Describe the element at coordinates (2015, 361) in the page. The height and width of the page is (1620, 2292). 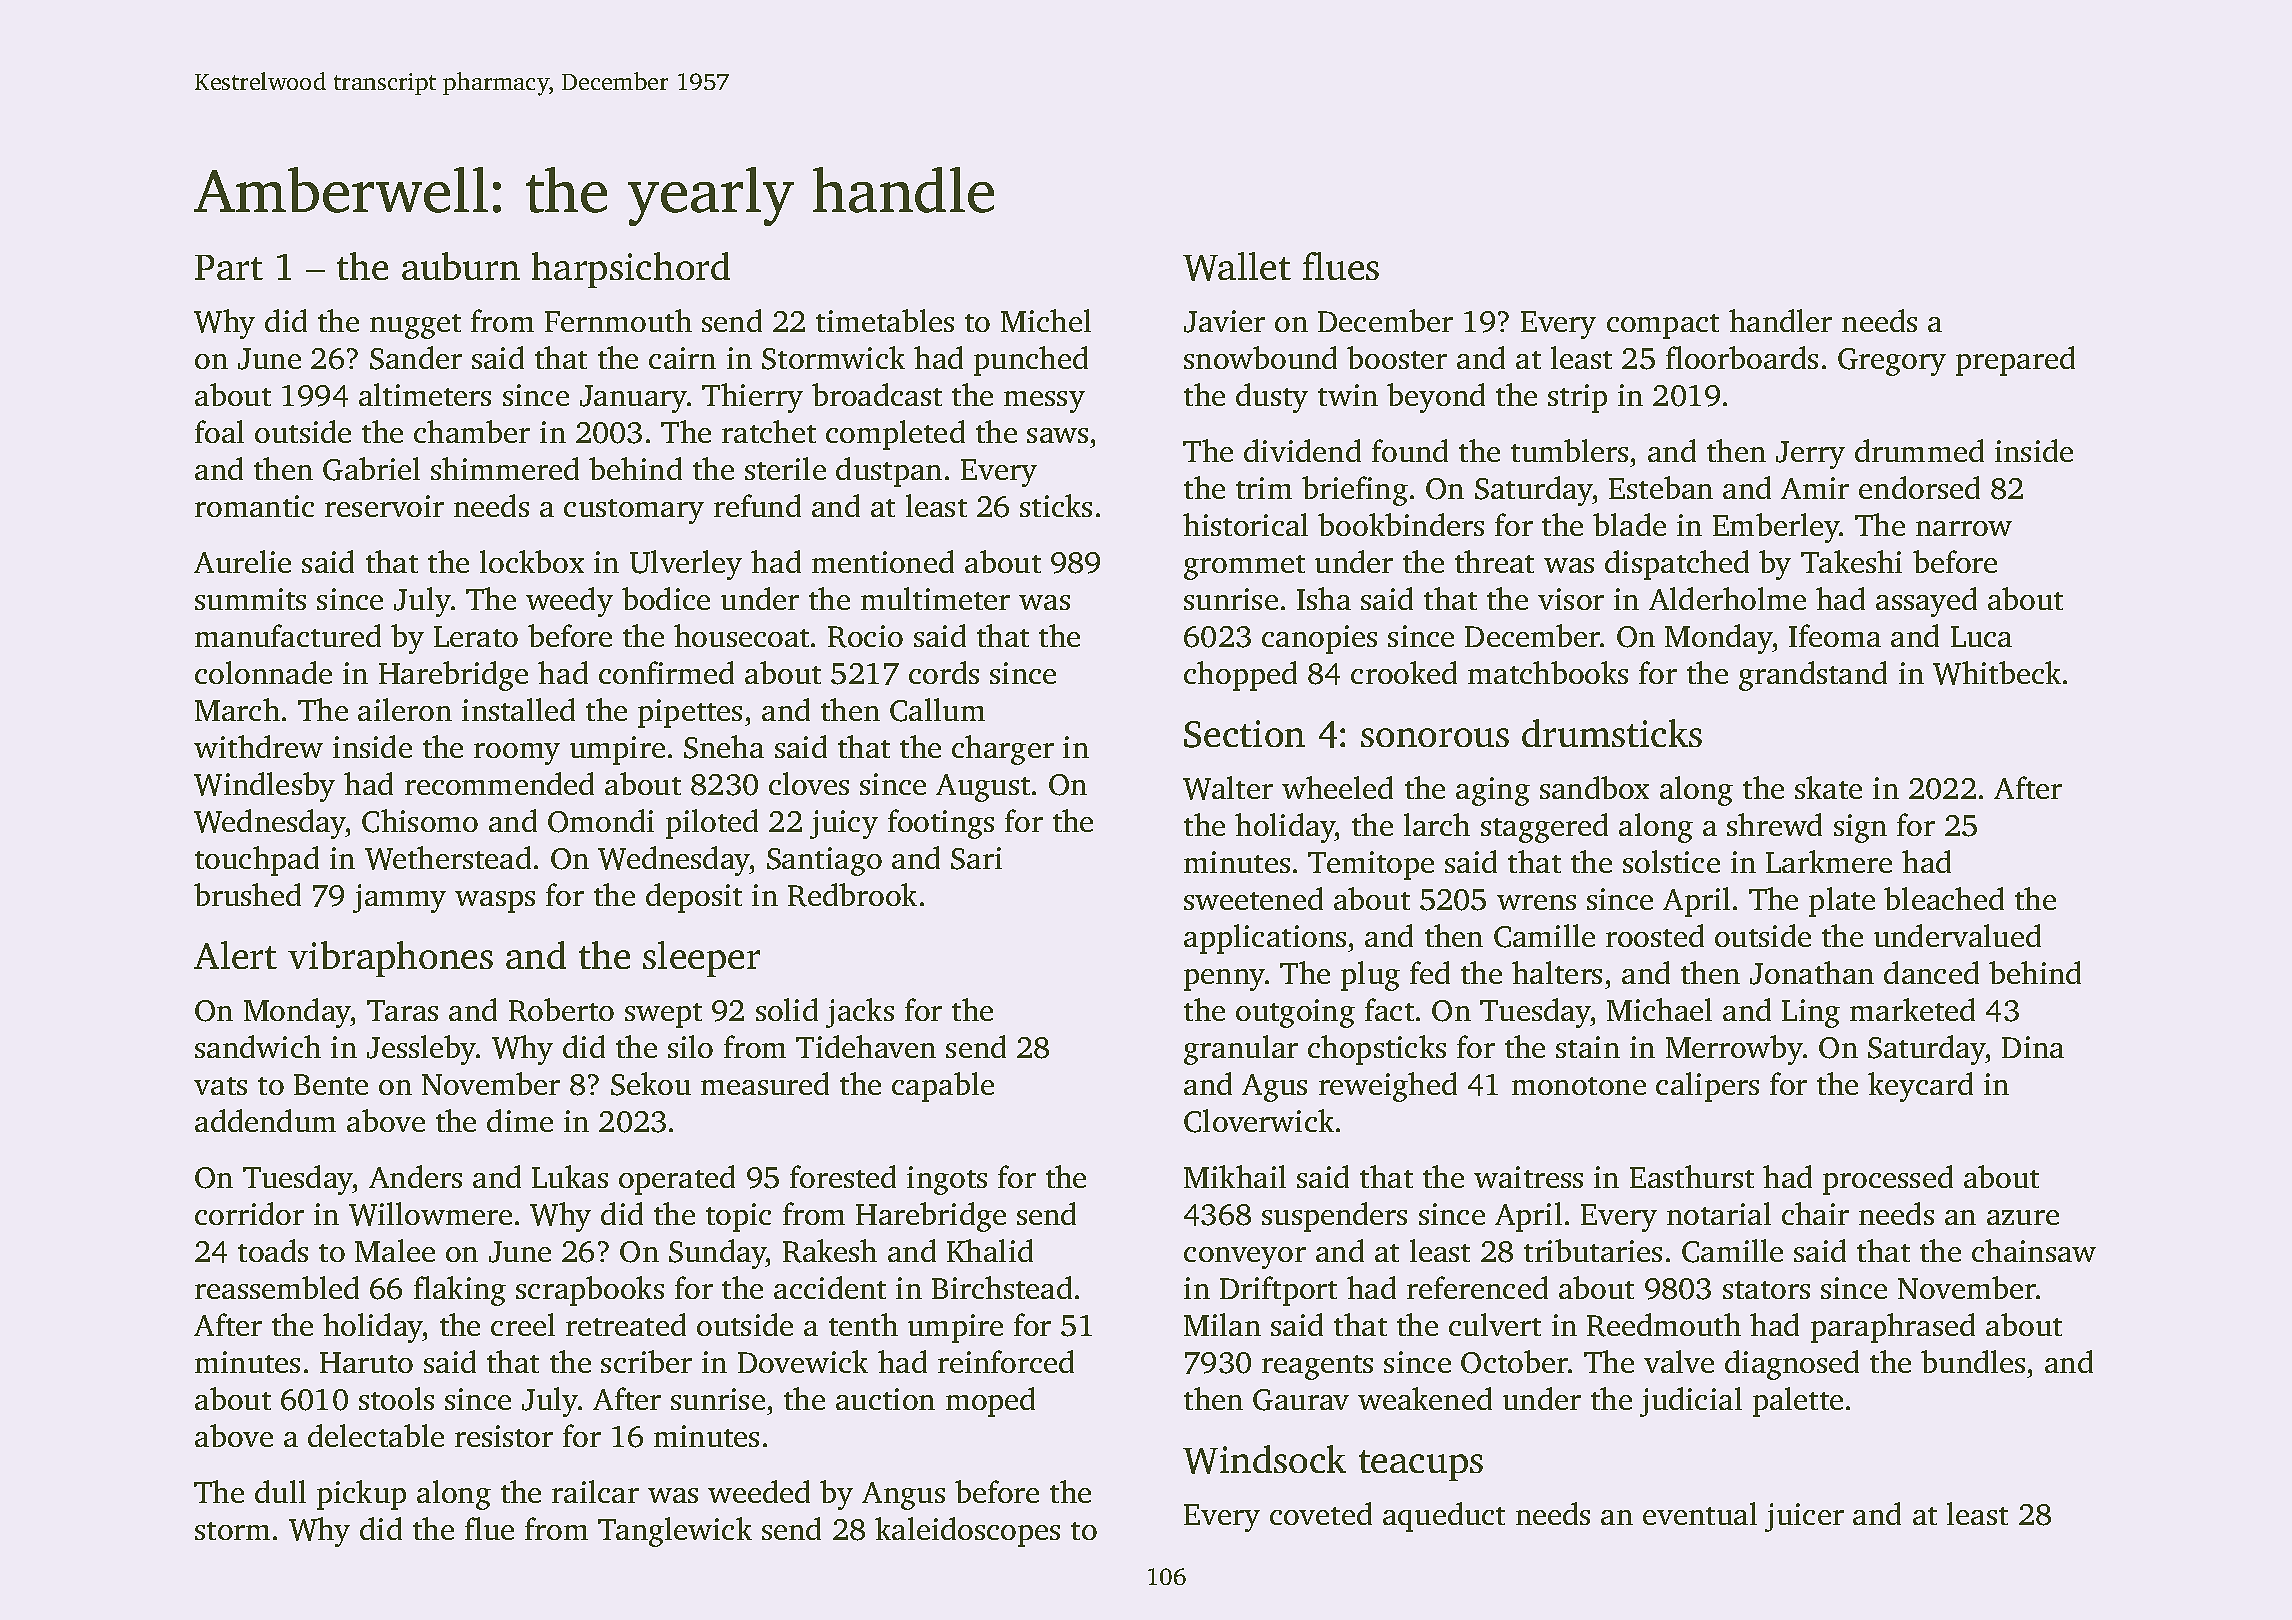
I see `prepared` at that location.
